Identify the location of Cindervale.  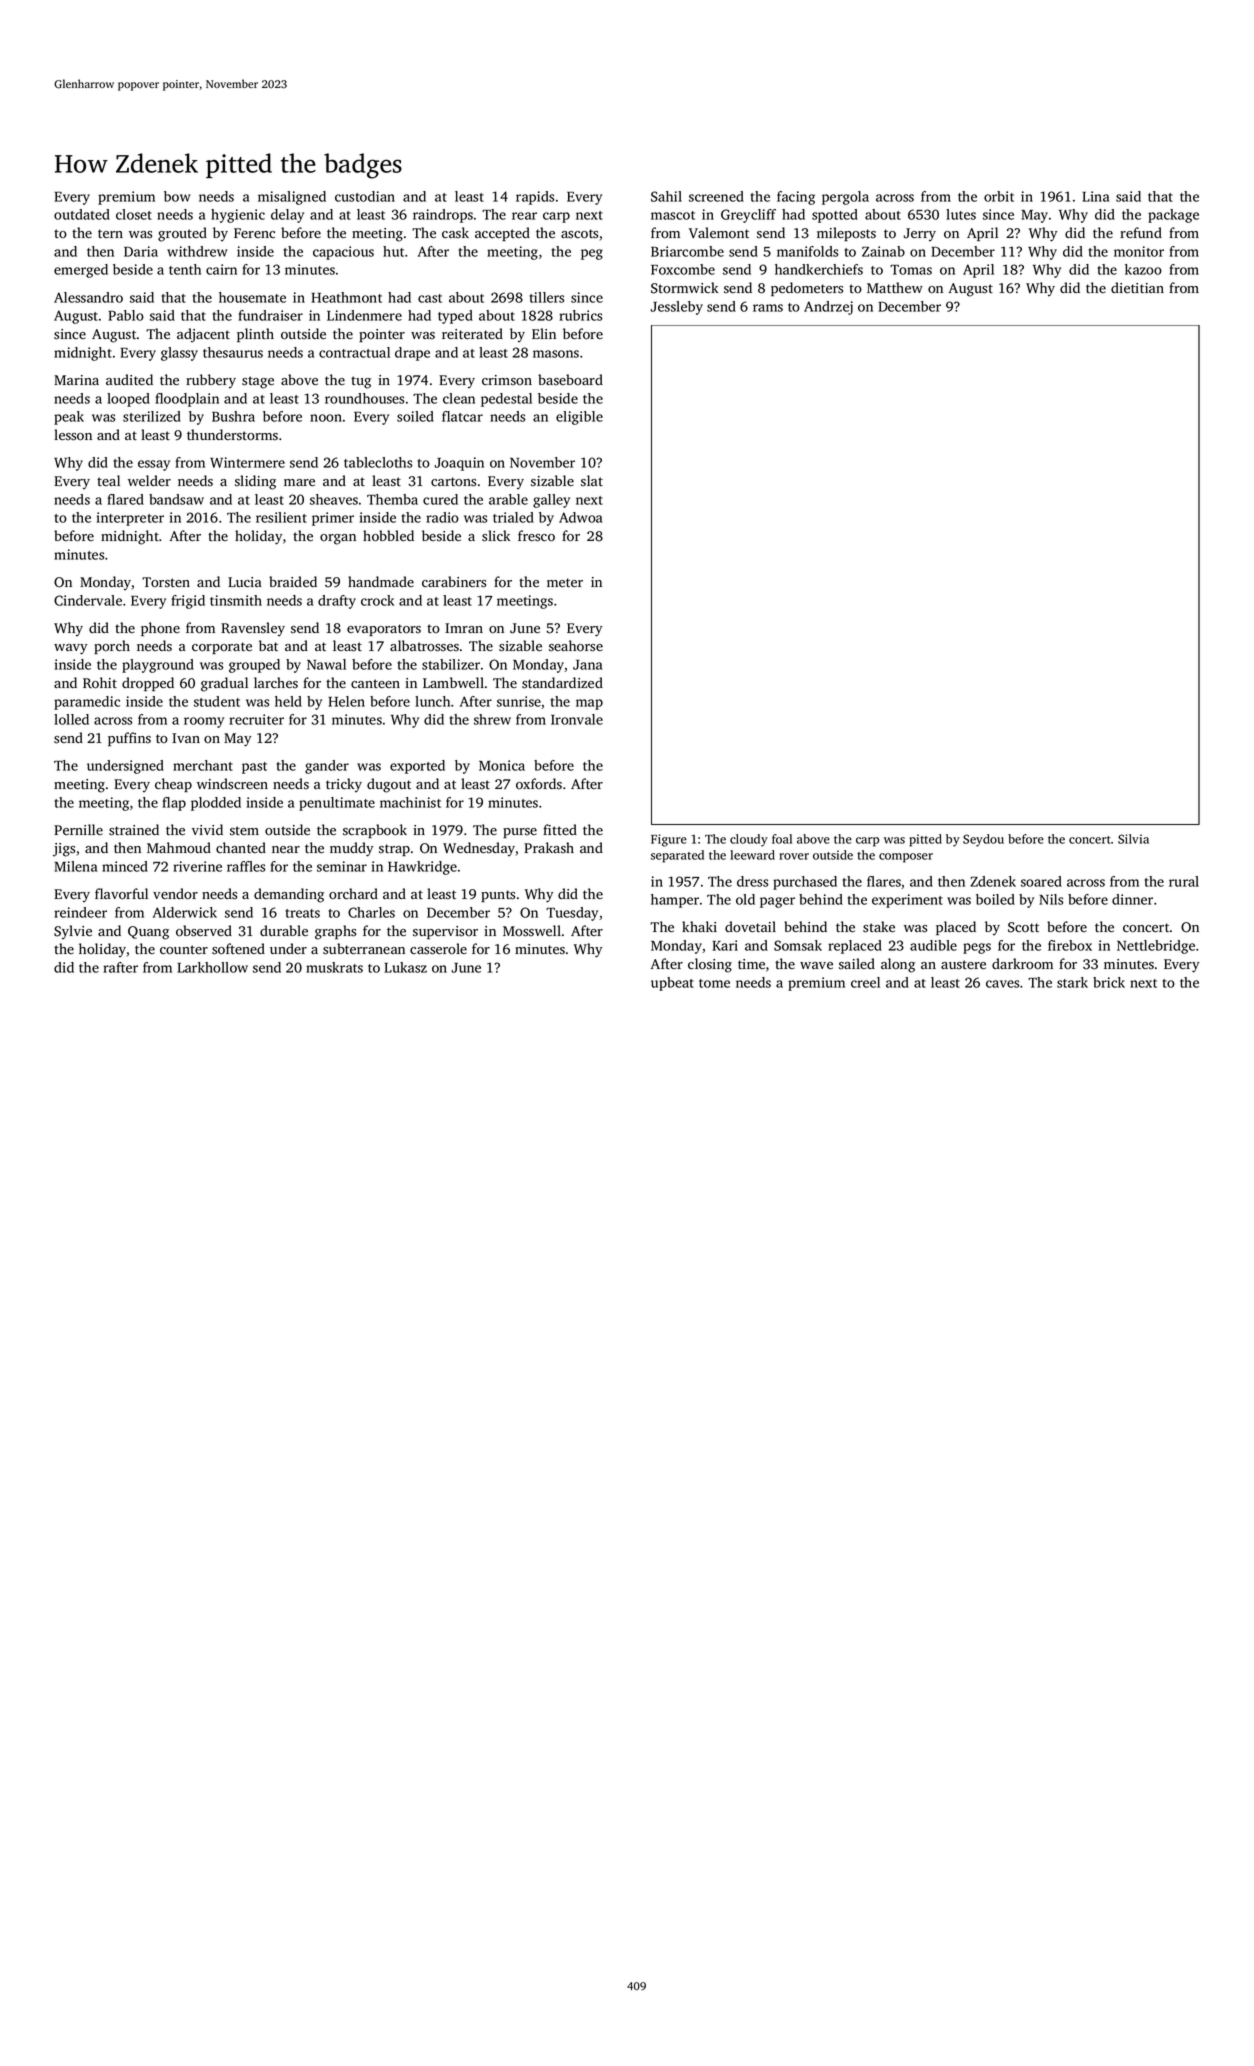
(88, 600).
